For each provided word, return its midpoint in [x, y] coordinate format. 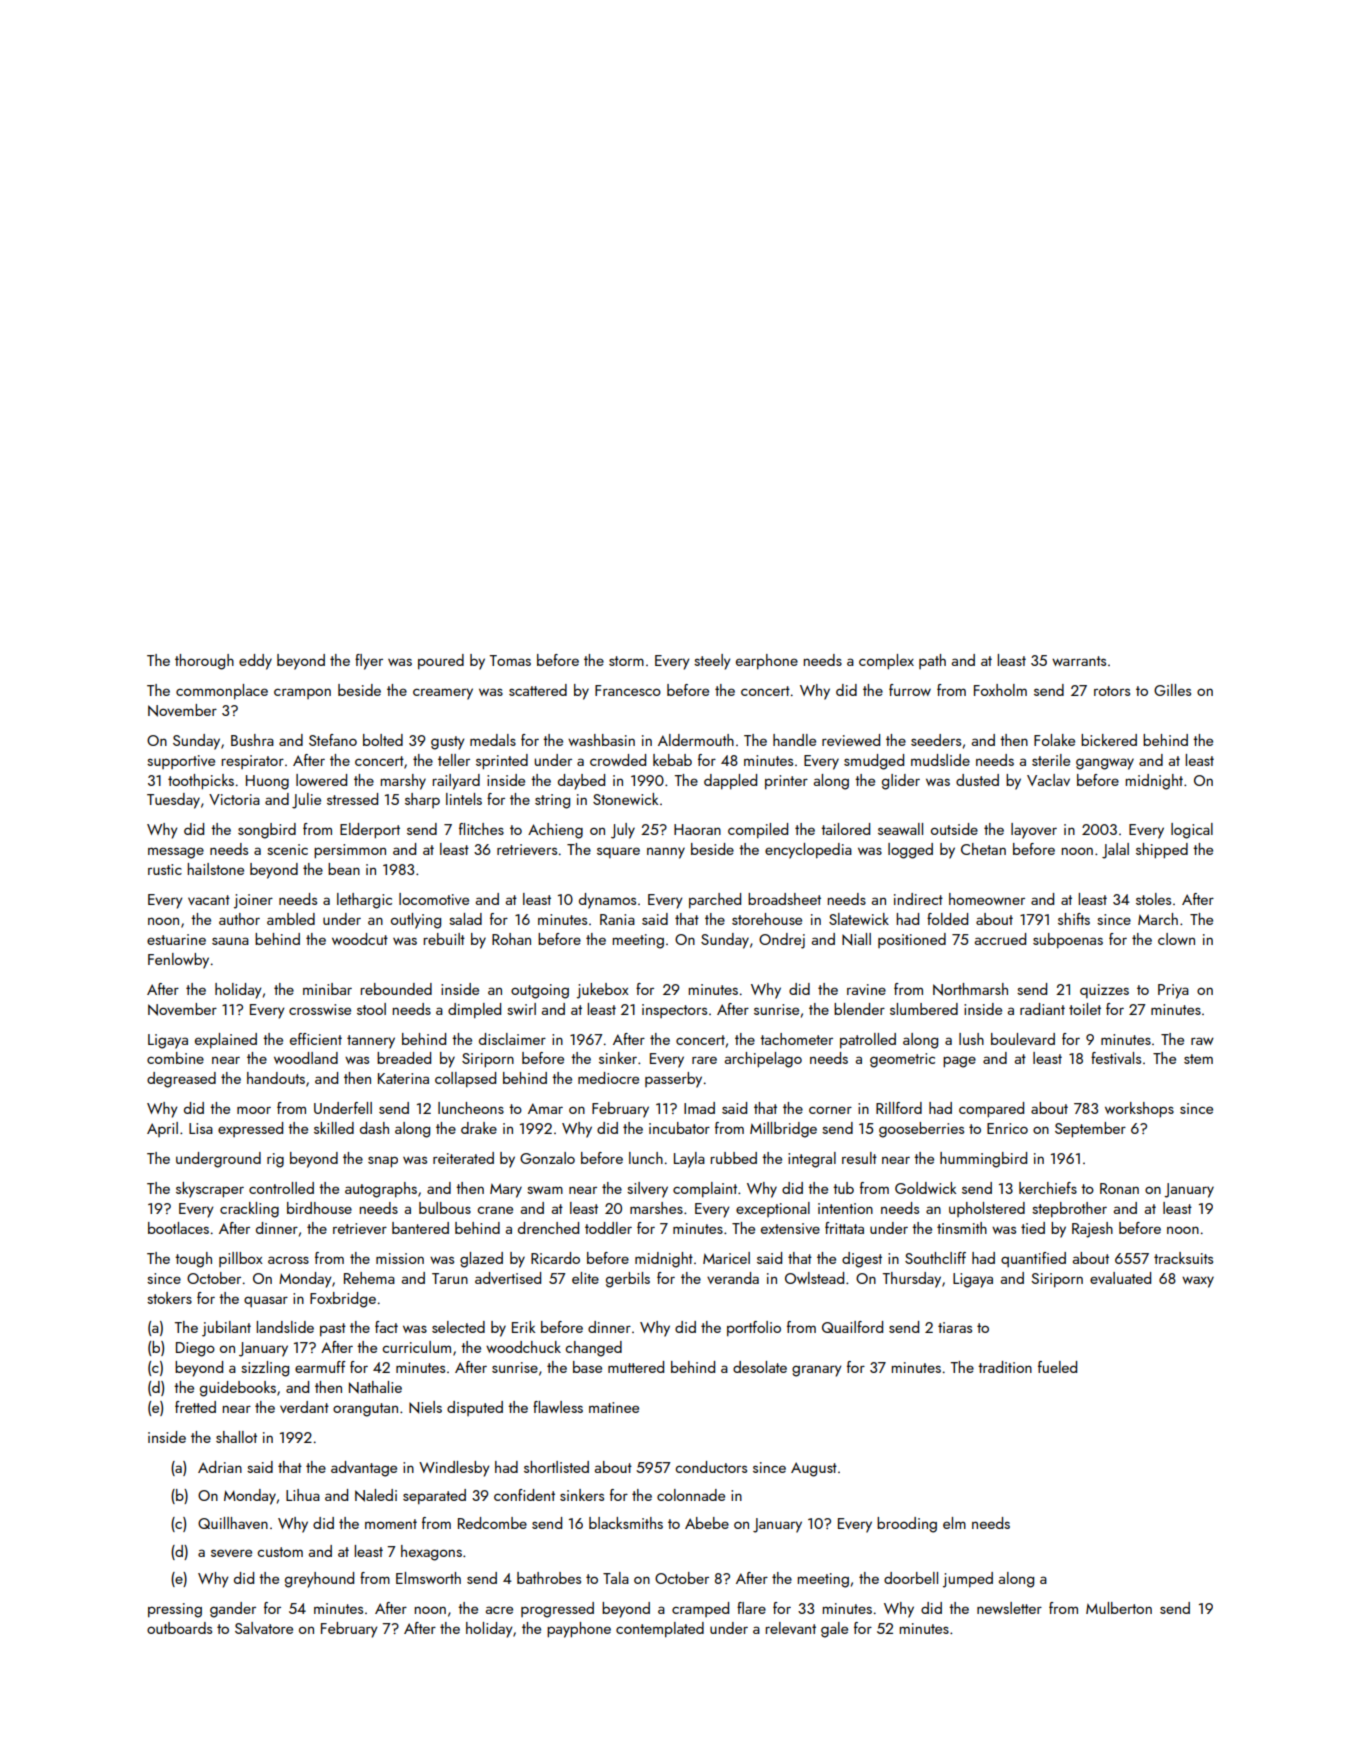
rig [275, 1160]
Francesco [628, 690]
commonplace [222, 691]
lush [971, 1039]
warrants [1079, 661]
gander [233, 1610]
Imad [699, 1108]
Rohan [511, 939]
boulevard [1023, 1039]
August [814, 1469]
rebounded [396, 989]
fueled [1057, 1367]
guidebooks [238, 1389]
